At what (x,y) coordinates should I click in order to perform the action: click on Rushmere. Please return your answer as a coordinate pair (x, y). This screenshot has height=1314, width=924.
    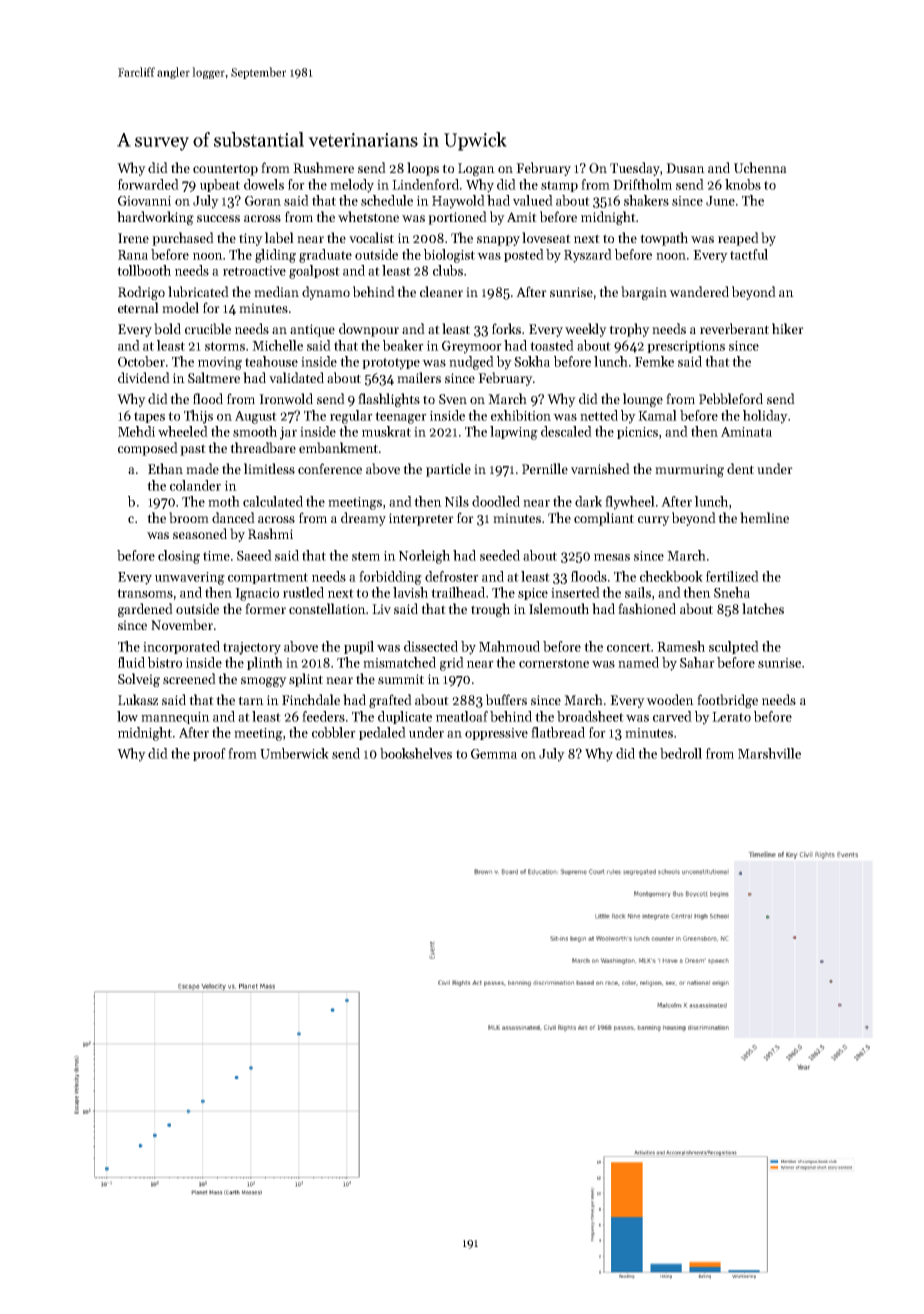
    Looking at the image, I should click on (323, 167).
